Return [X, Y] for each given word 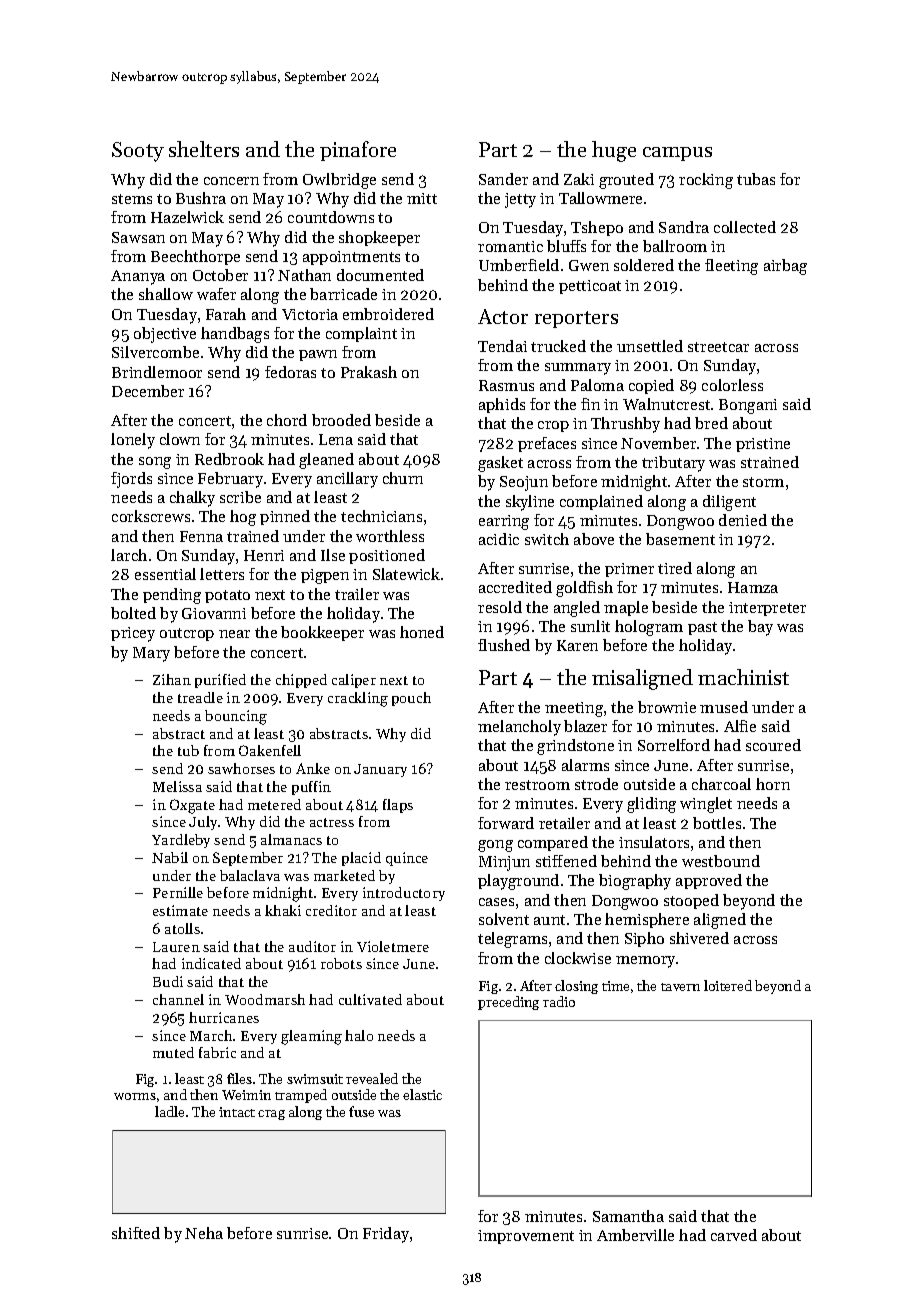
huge [614, 151]
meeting [574, 709]
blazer [585, 726]
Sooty [138, 152]
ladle [169, 1111]
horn [773, 784]
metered [274, 804]
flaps [398, 806]
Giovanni [214, 613]
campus [677, 154]
